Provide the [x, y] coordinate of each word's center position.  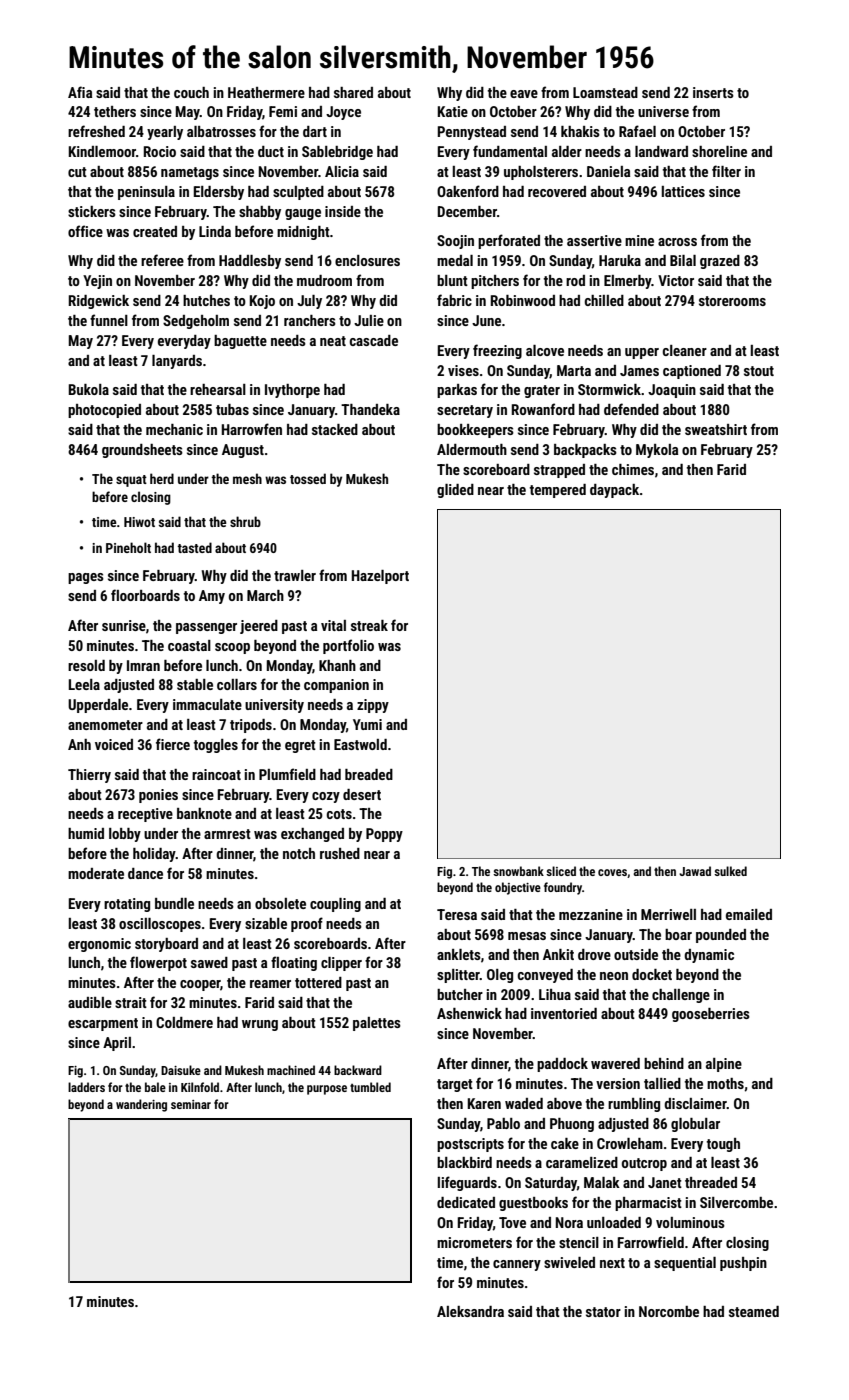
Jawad [695, 871]
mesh [247, 478]
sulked [730, 871]
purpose [327, 1090]
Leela [84, 684]
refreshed [96, 131]
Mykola [657, 451]
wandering [141, 1105]
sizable [266, 923]
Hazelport [380, 577]
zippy [373, 706]
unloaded [614, 1222]
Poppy [384, 835]
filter [726, 171]
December [467, 211]
